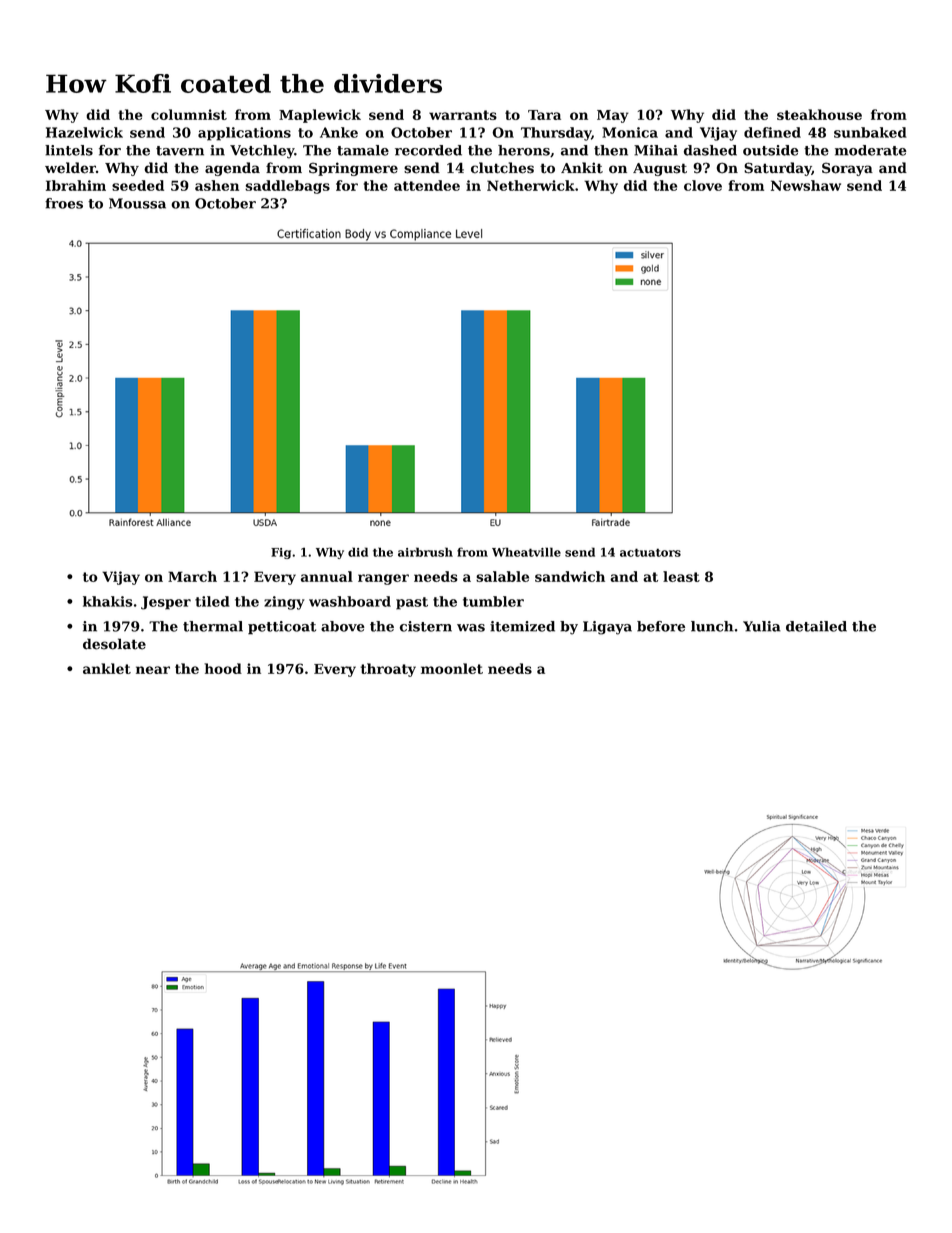  What do you see at coordinates (425, 552) in the page?
I see `airbrush` at bounding box center [425, 552].
